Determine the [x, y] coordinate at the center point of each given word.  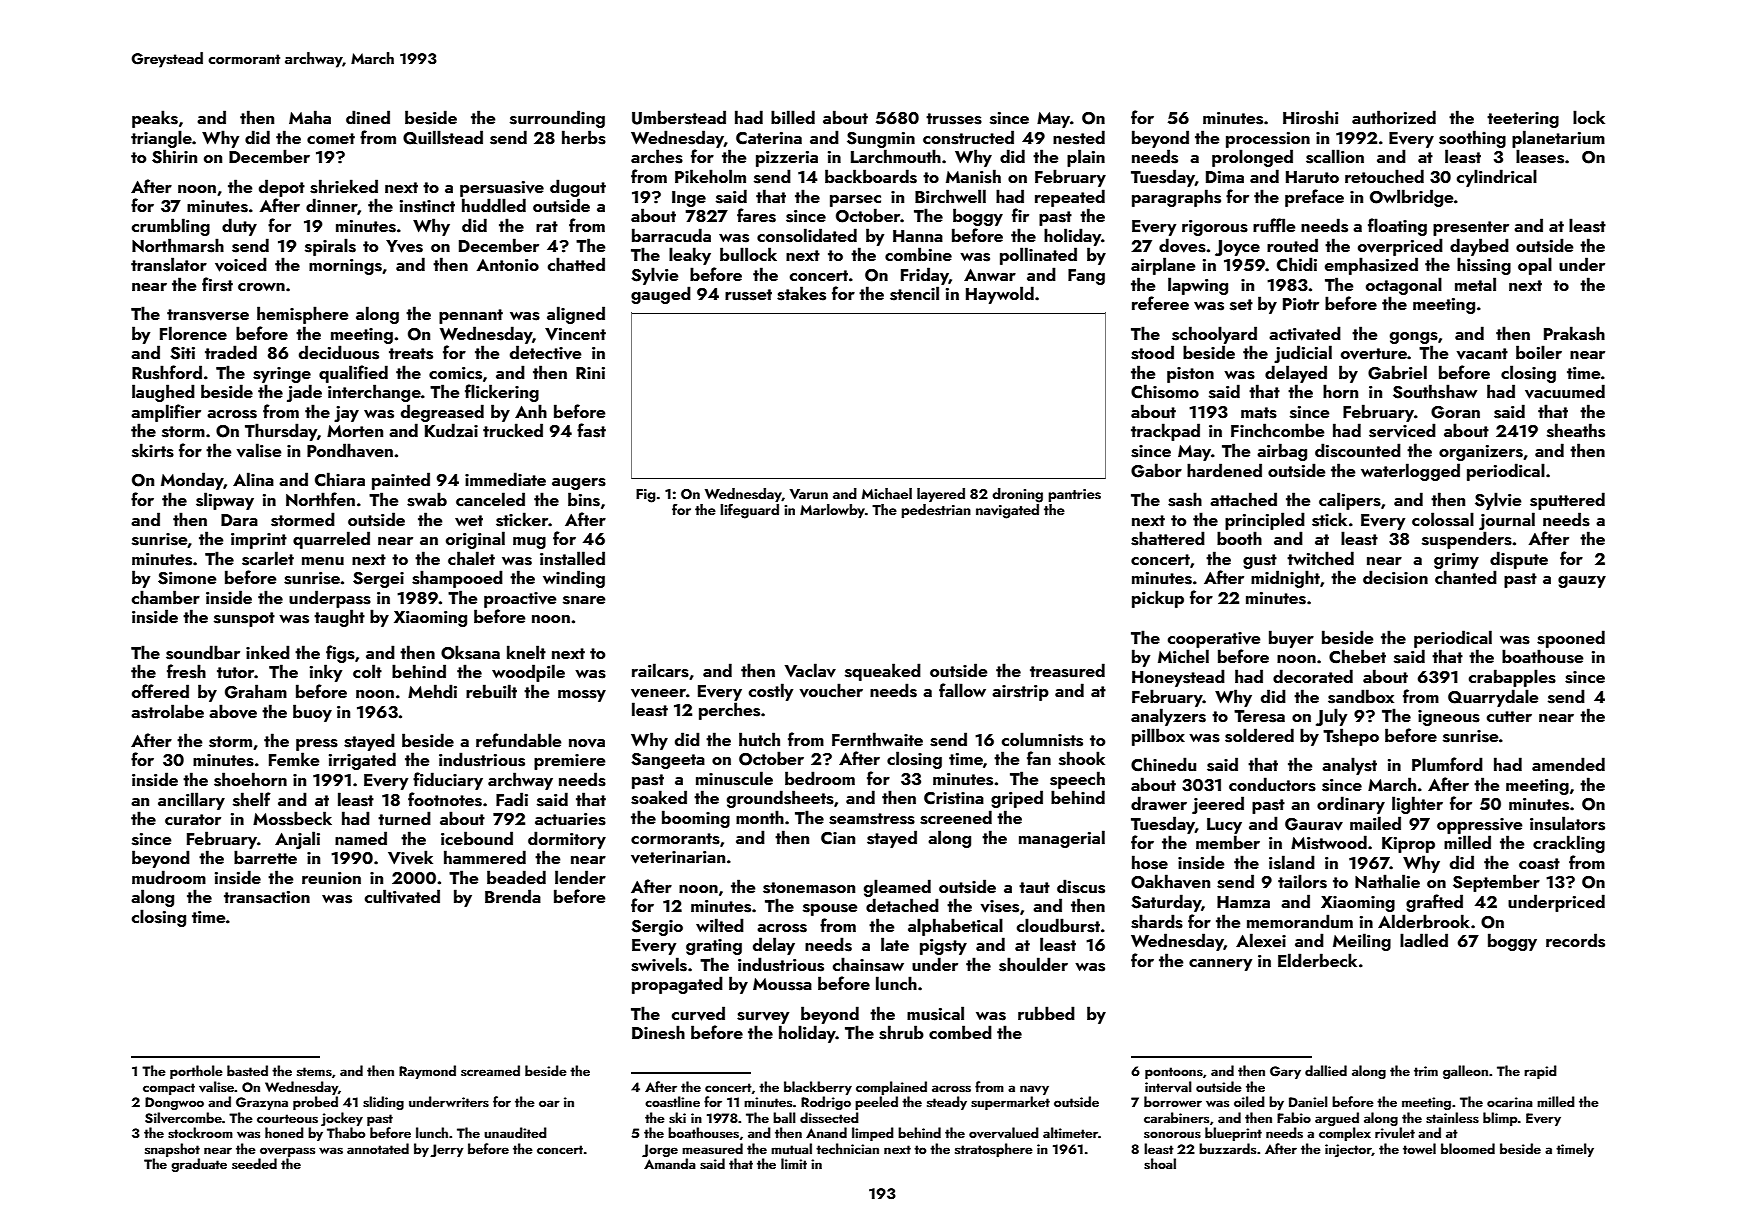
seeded [254, 1163]
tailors [1302, 881]
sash [1185, 499]
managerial [1062, 839]
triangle [161, 139]
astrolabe [167, 711]
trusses [954, 119]
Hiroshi [1310, 117]
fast [591, 430]
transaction [267, 897]
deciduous [339, 352]
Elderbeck [1317, 960]
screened [956, 817]
